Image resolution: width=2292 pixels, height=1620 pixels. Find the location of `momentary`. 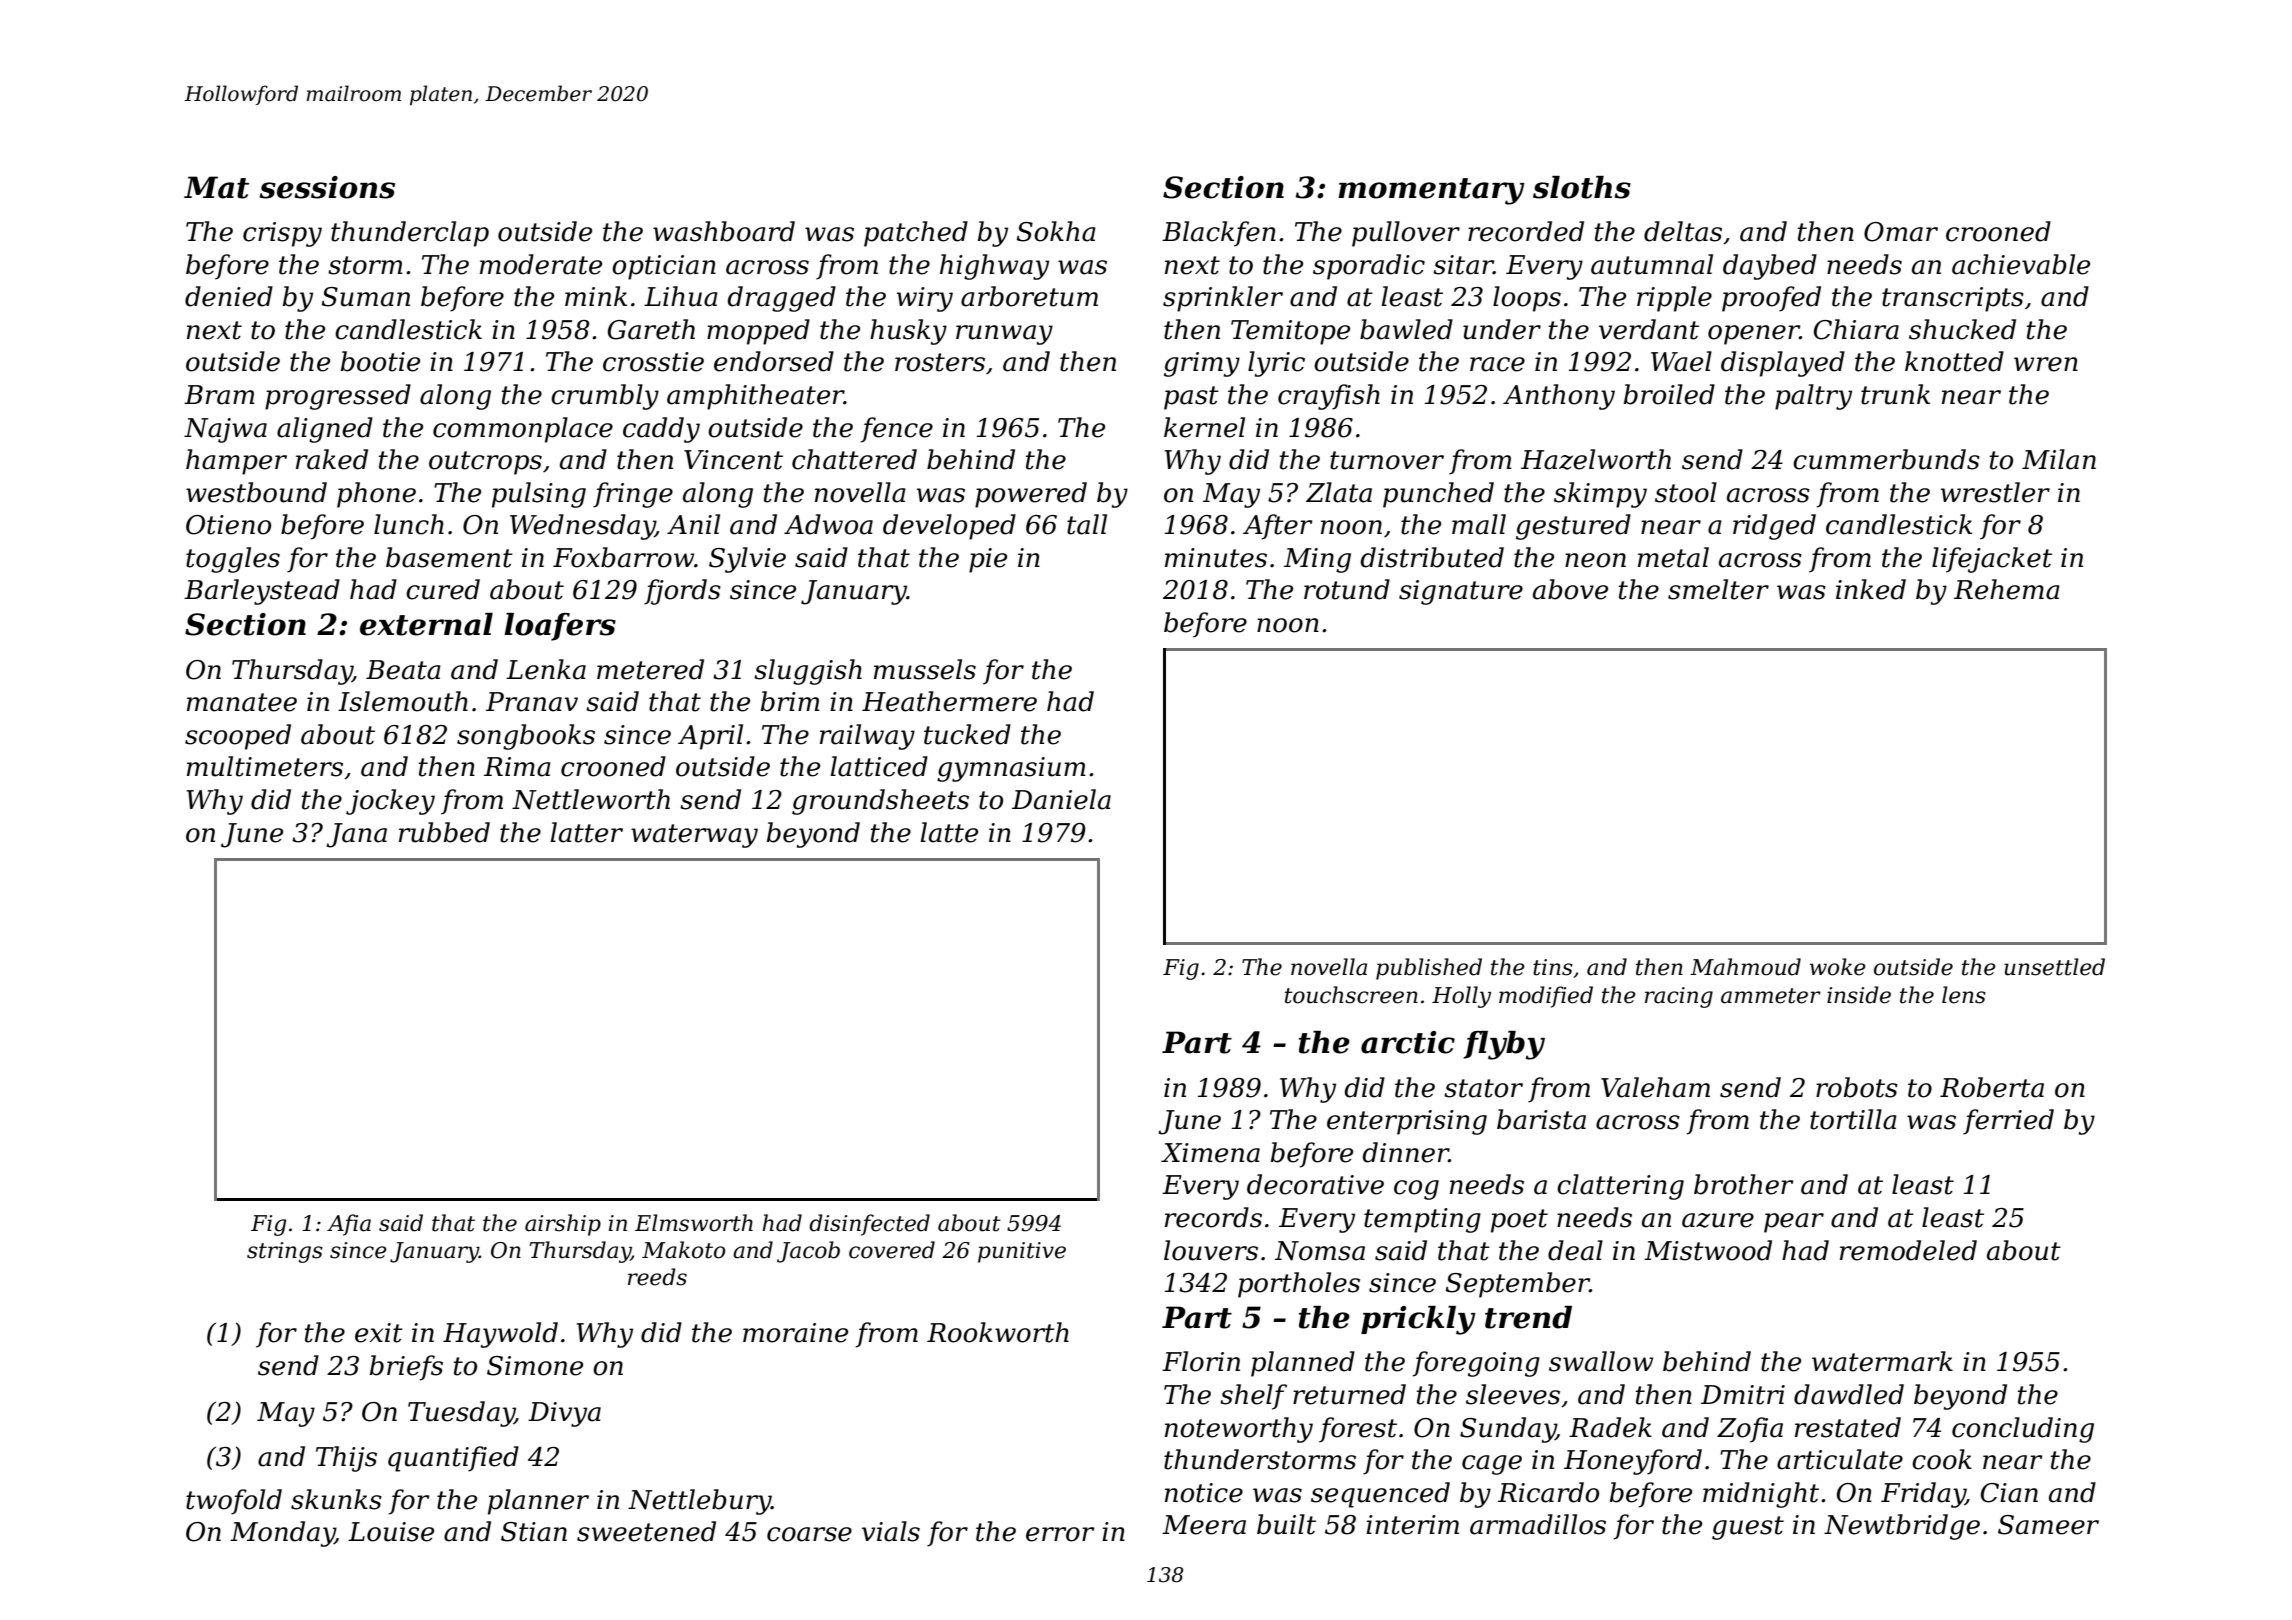

momentary is located at coordinates (1431, 191).
